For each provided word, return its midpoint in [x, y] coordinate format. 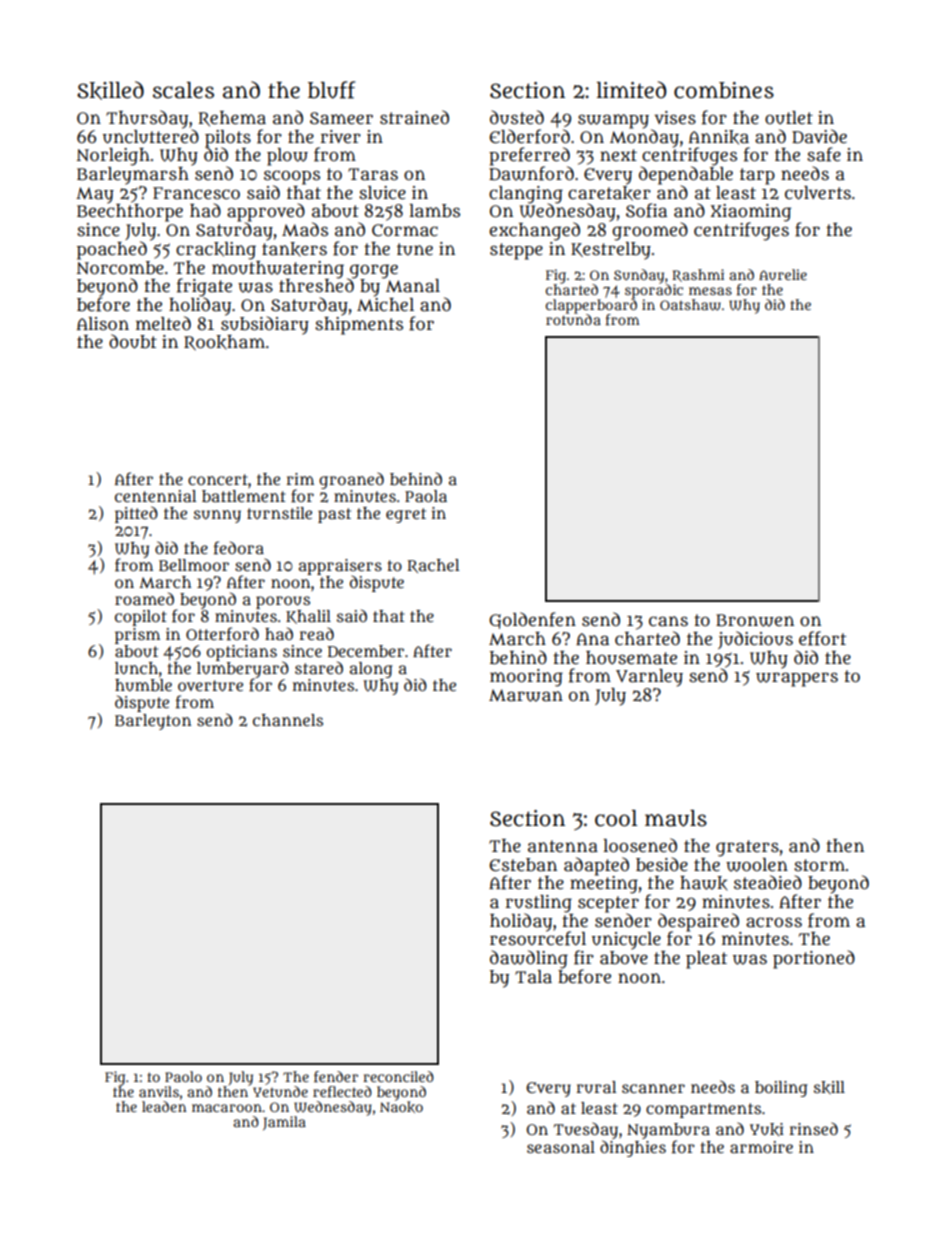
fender [336, 1076]
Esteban [523, 865]
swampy [613, 121]
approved [266, 212]
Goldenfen [532, 620]
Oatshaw [690, 305]
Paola [426, 496]
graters [747, 848]
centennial [155, 496]
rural [596, 1087]
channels [288, 720]
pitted [136, 514]
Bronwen [755, 620]
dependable [686, 175]
